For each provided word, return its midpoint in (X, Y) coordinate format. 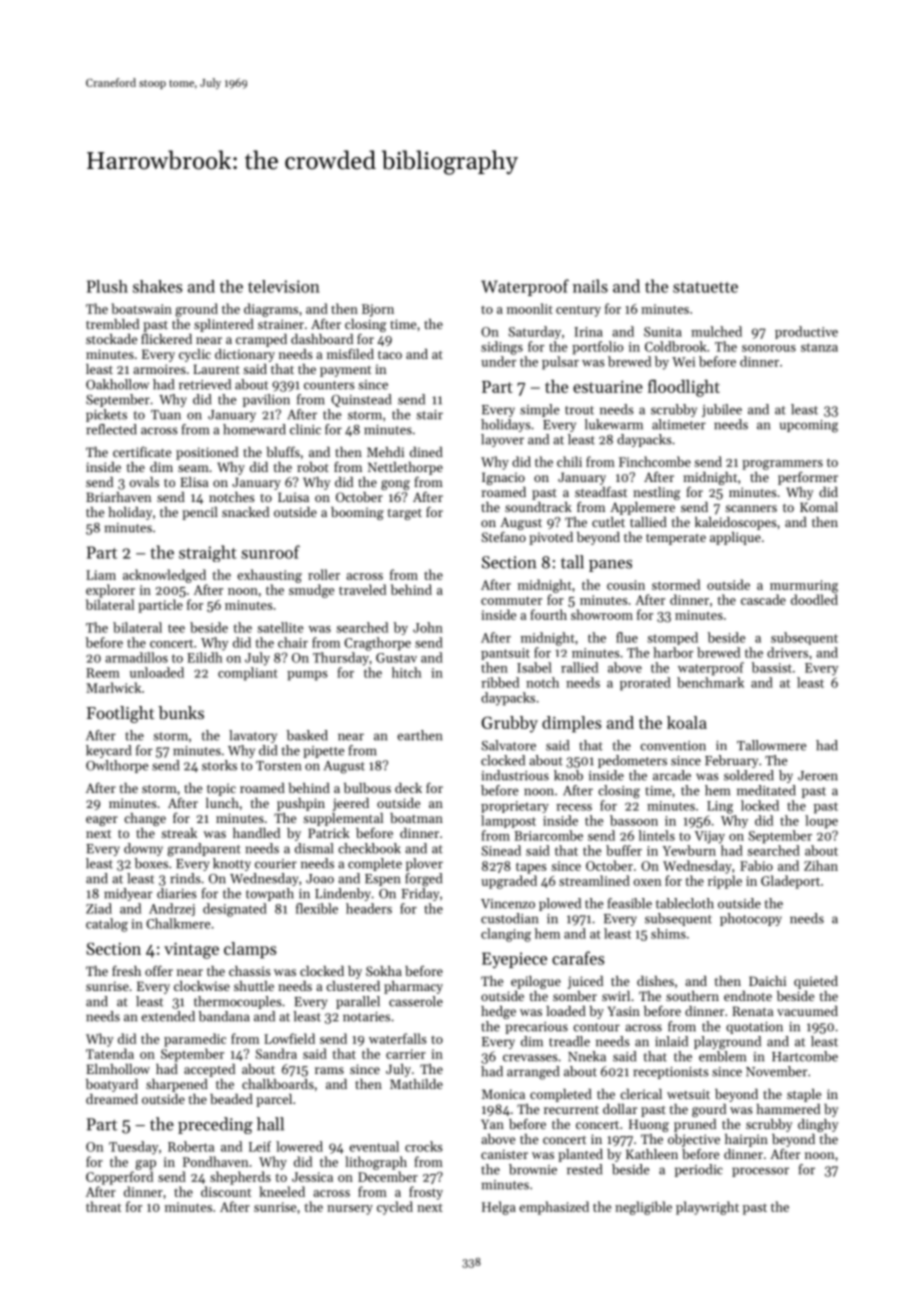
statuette (705, 287)
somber (575, 996)
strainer (281, 324)
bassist (772, 667)
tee (176, 628)
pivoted (551, 538)
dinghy (818, 1125)
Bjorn (378, 310)
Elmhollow (118, 1069)
